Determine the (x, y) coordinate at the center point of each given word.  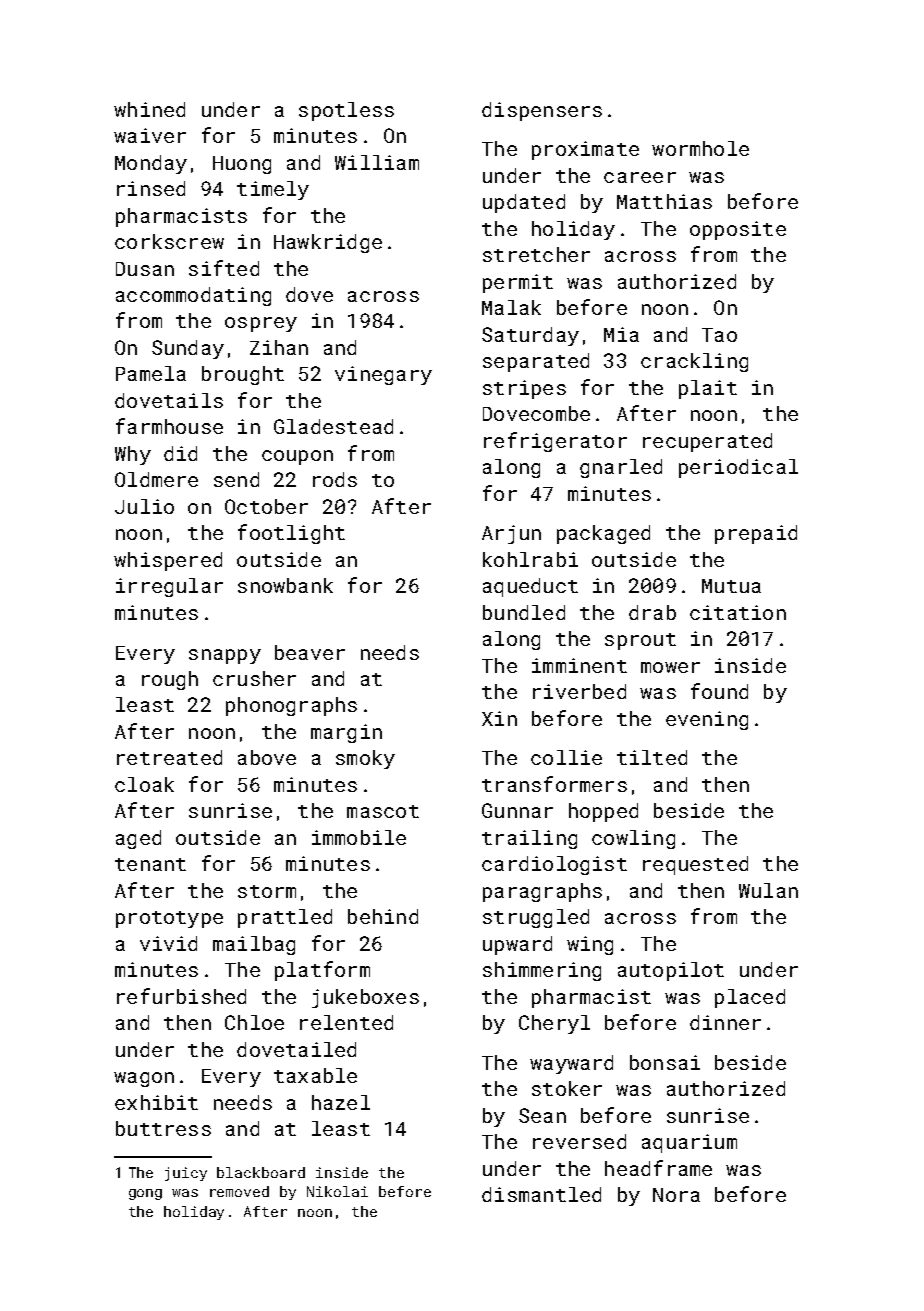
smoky (365, 759)
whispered (168, 561)
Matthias (664, 201)
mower (670, 667)
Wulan (768, 890)
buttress (163, 1128)
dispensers (542, 111)
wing (590, 945)
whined (149, 109)
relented (346, 1022)
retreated (169, 757)
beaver (310, 652)
